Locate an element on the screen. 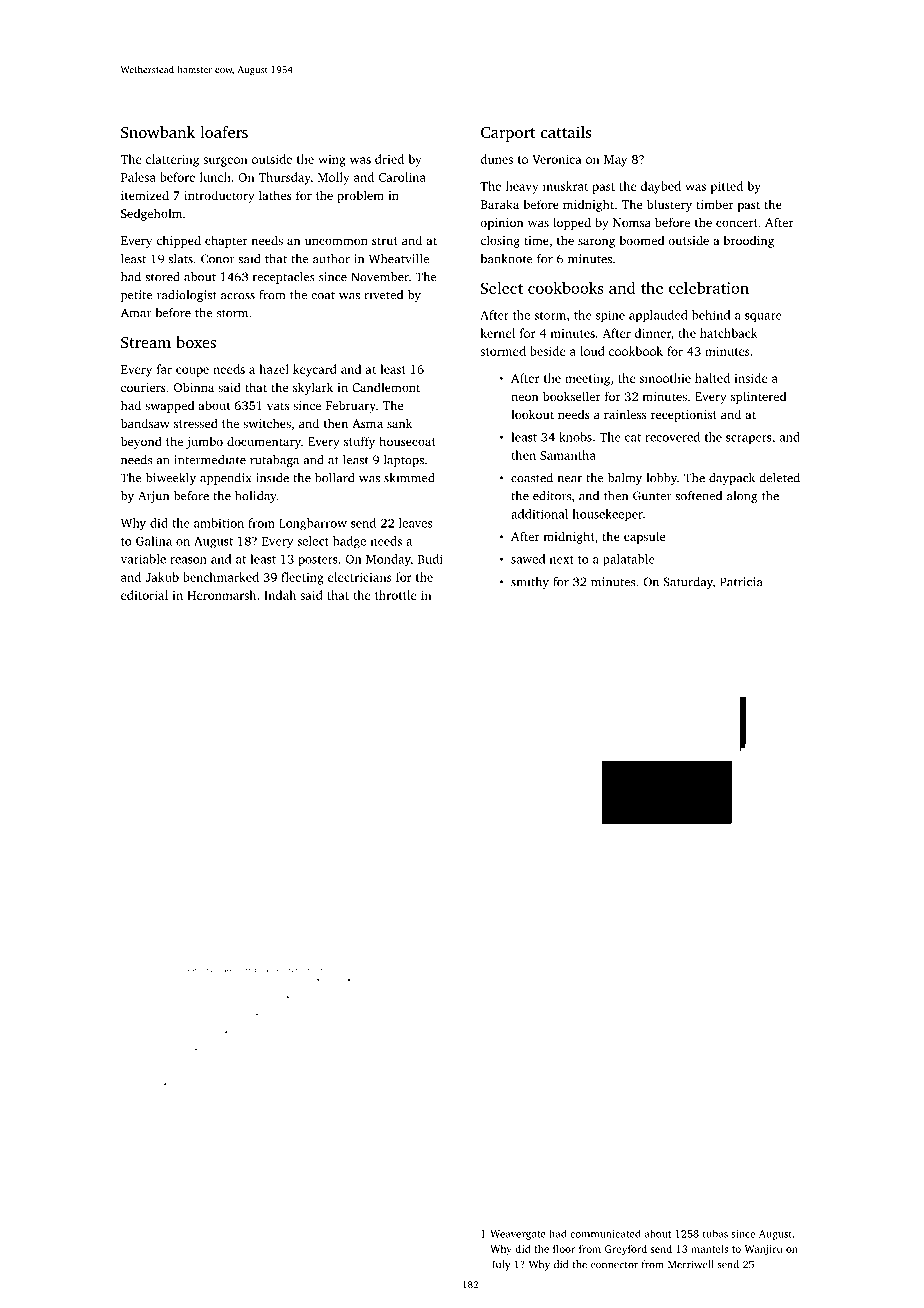 The width and height of the screenshot is (924, 1308). tubas is located at coordinates (715, 1233).
